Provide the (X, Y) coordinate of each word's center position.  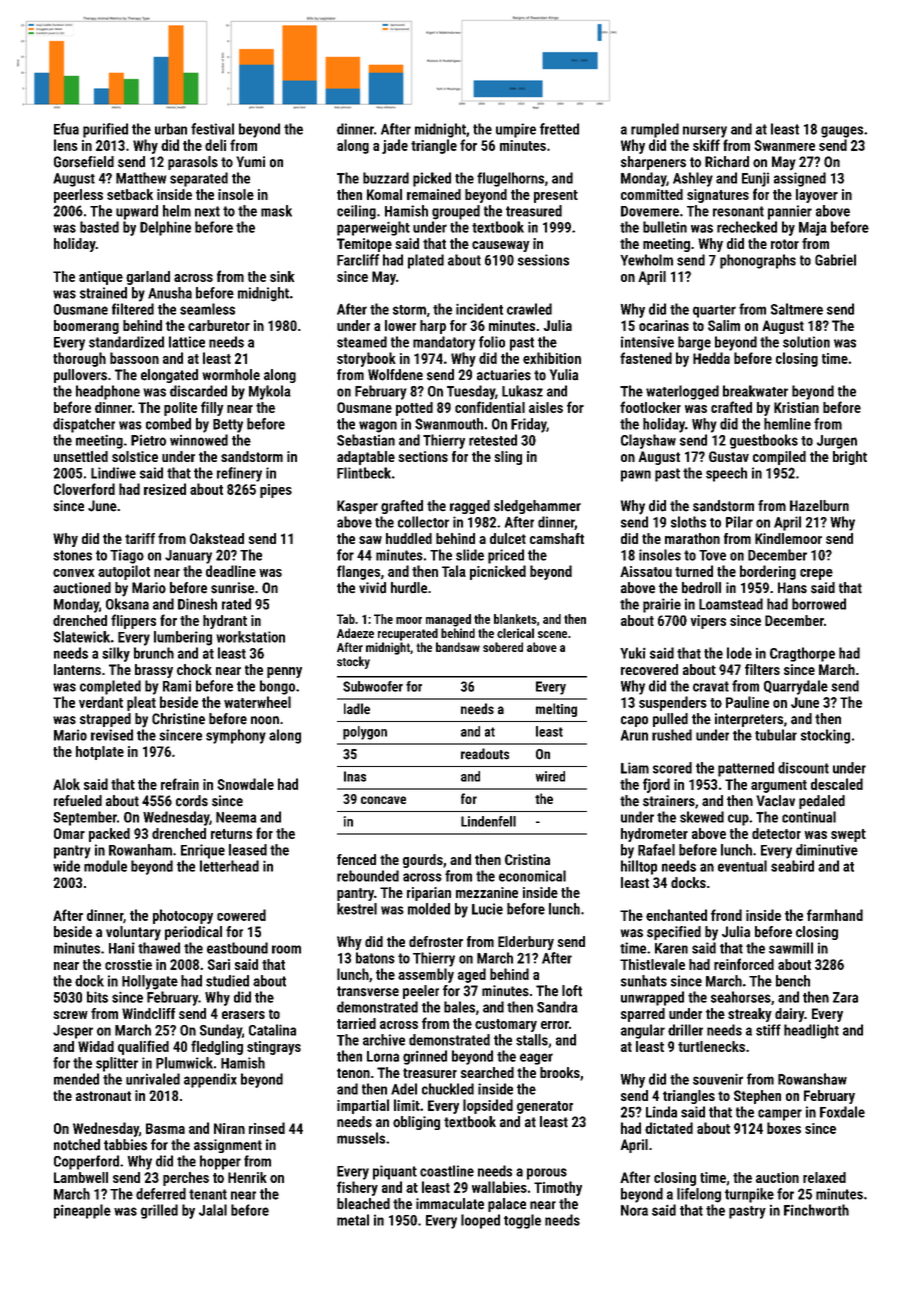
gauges (842, 132)
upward (137, 212)
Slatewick (81, 637)
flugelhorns (510, 179)
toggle (522, 1221)
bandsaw (458, 647)
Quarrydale (796, 687)
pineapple (82, 1211)
